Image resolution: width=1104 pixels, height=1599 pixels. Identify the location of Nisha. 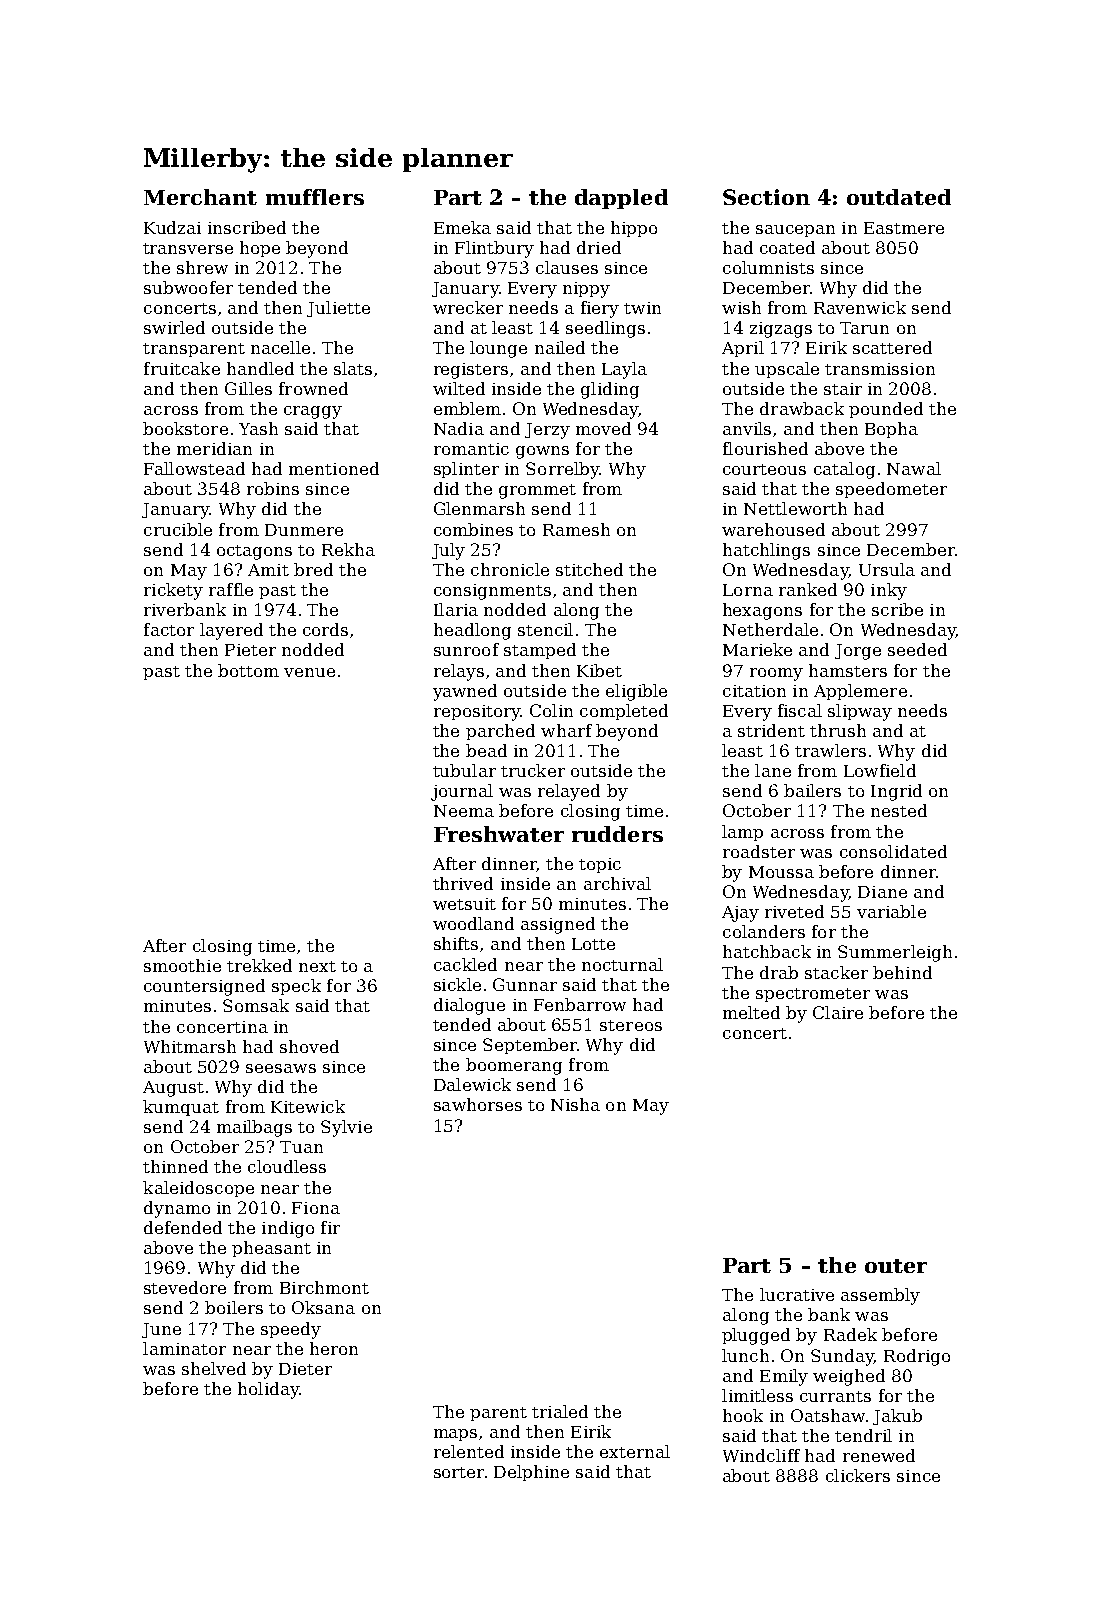
(575, 1104).
